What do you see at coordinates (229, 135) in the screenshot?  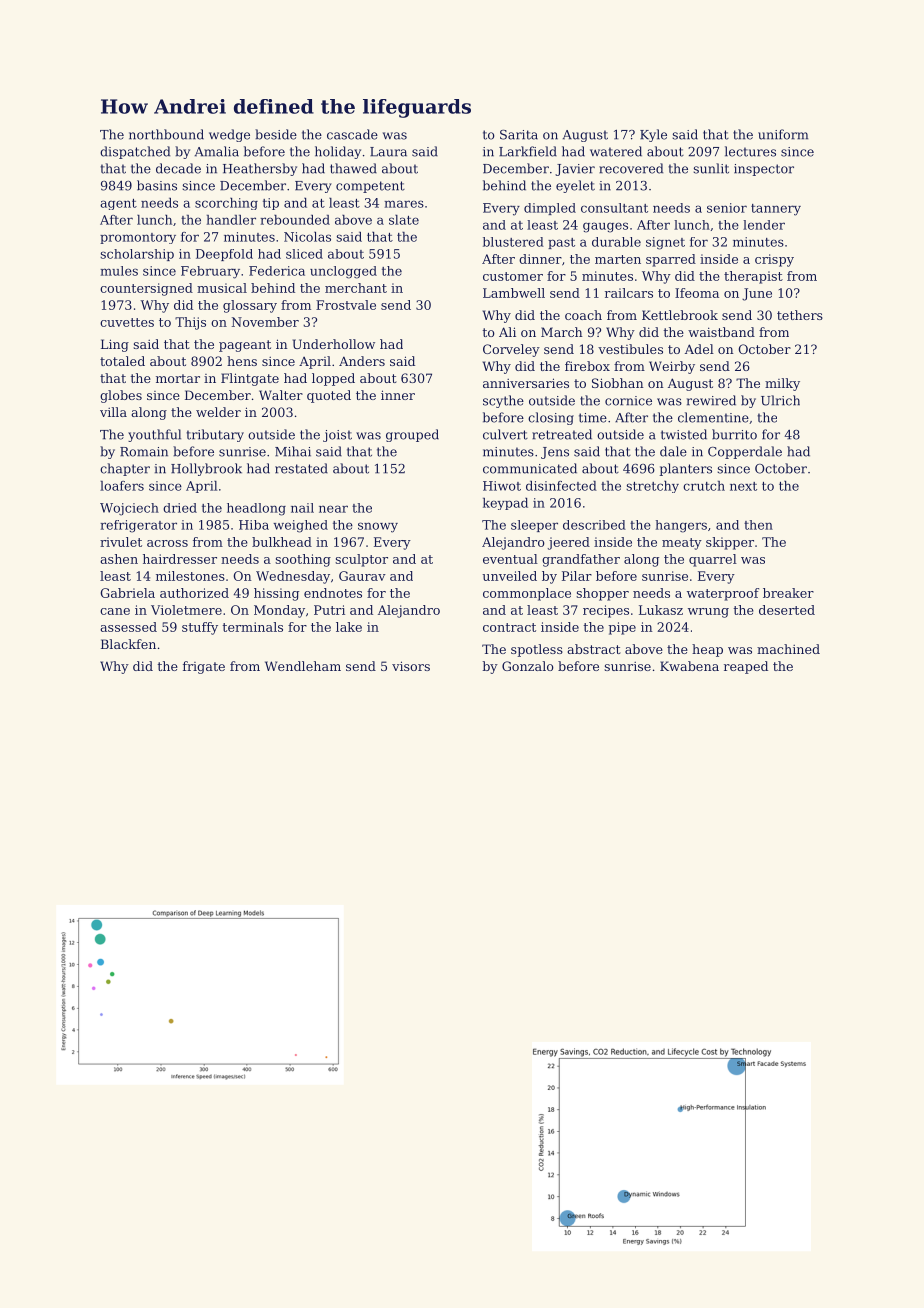 I see `wedge` at bounding box center [229, 135].
